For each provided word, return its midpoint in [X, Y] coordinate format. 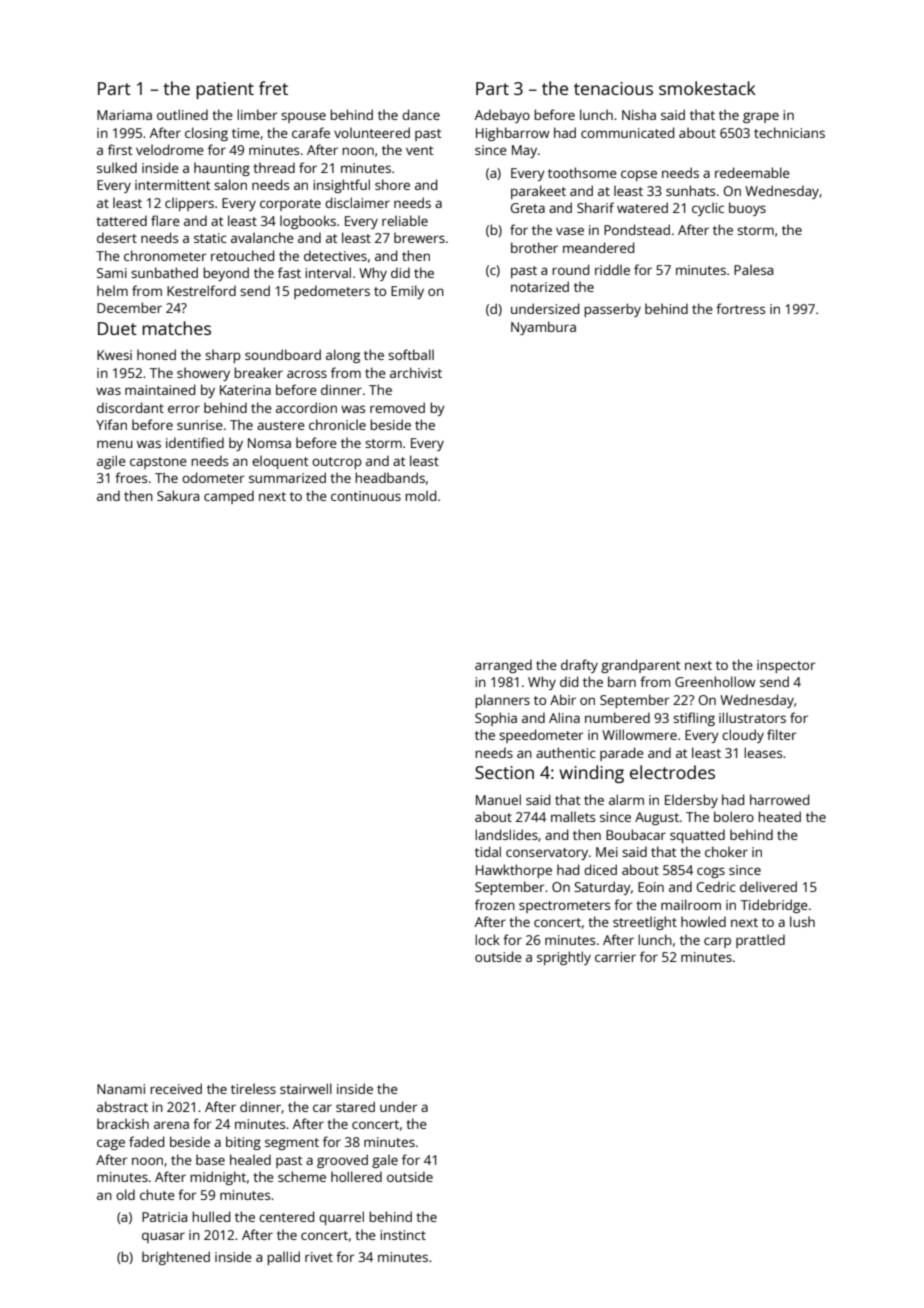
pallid [283, 1258]
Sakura [178, 495]
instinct [403, 1235]
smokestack [707, 88]
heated [779, 816]
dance [421, 114]
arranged [503, 666]
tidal [488, 851]
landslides [506, 834]
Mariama [124, 115]
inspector [786, 666]
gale [385, 1161]
